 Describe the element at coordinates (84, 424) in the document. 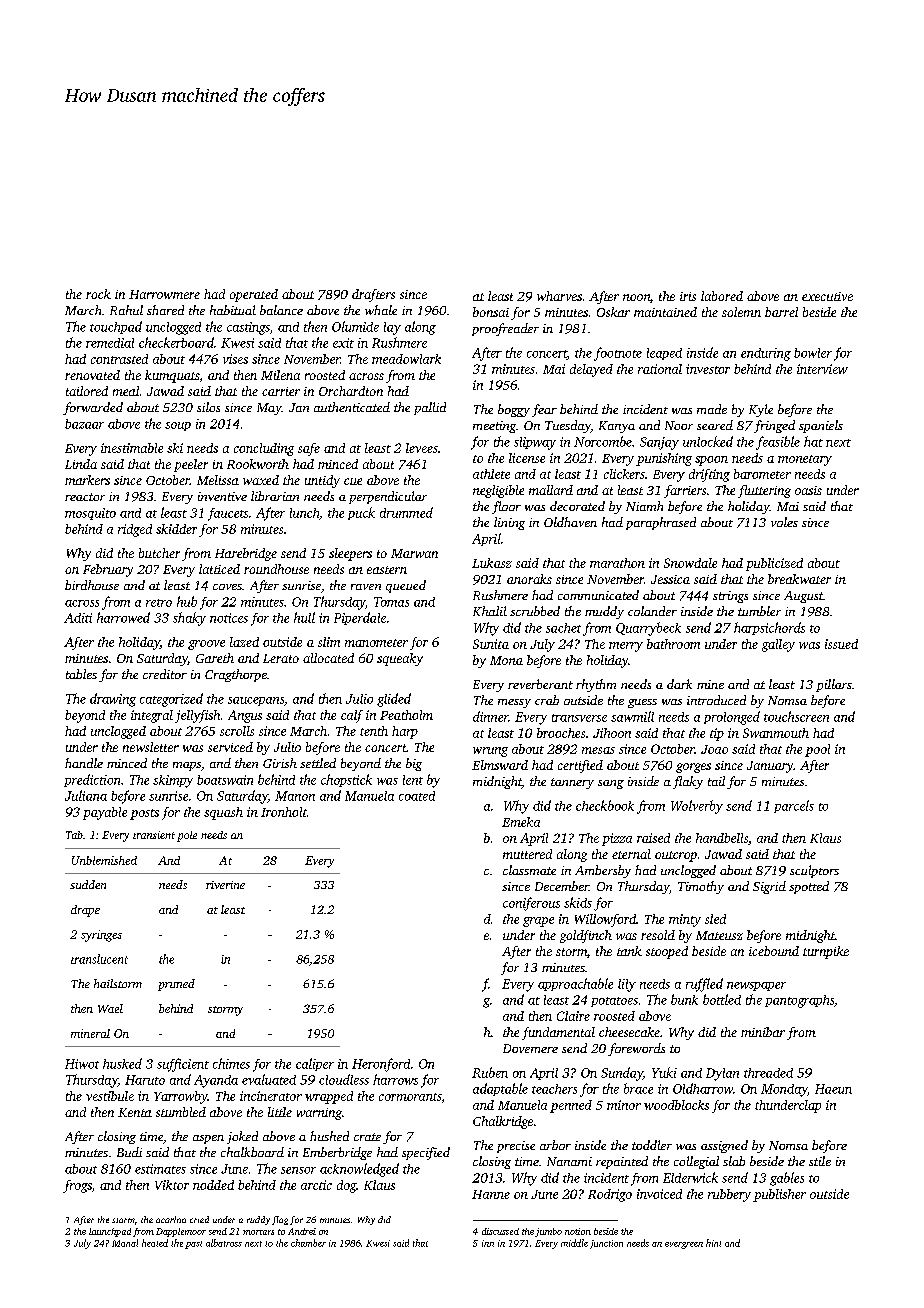

I see `bazaar` at that location.
